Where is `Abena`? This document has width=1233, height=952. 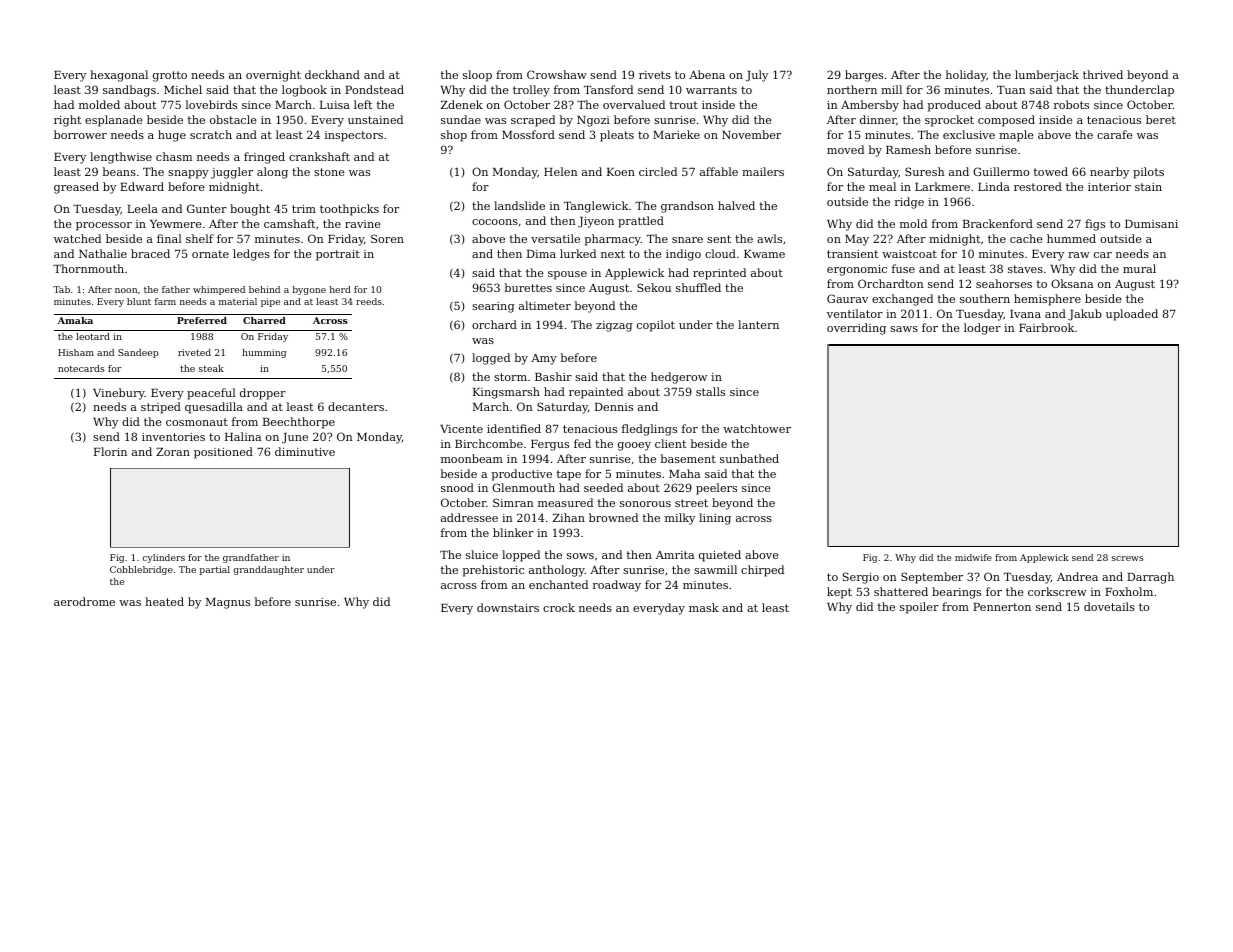 Abena is located at coordinates (707, 74).
